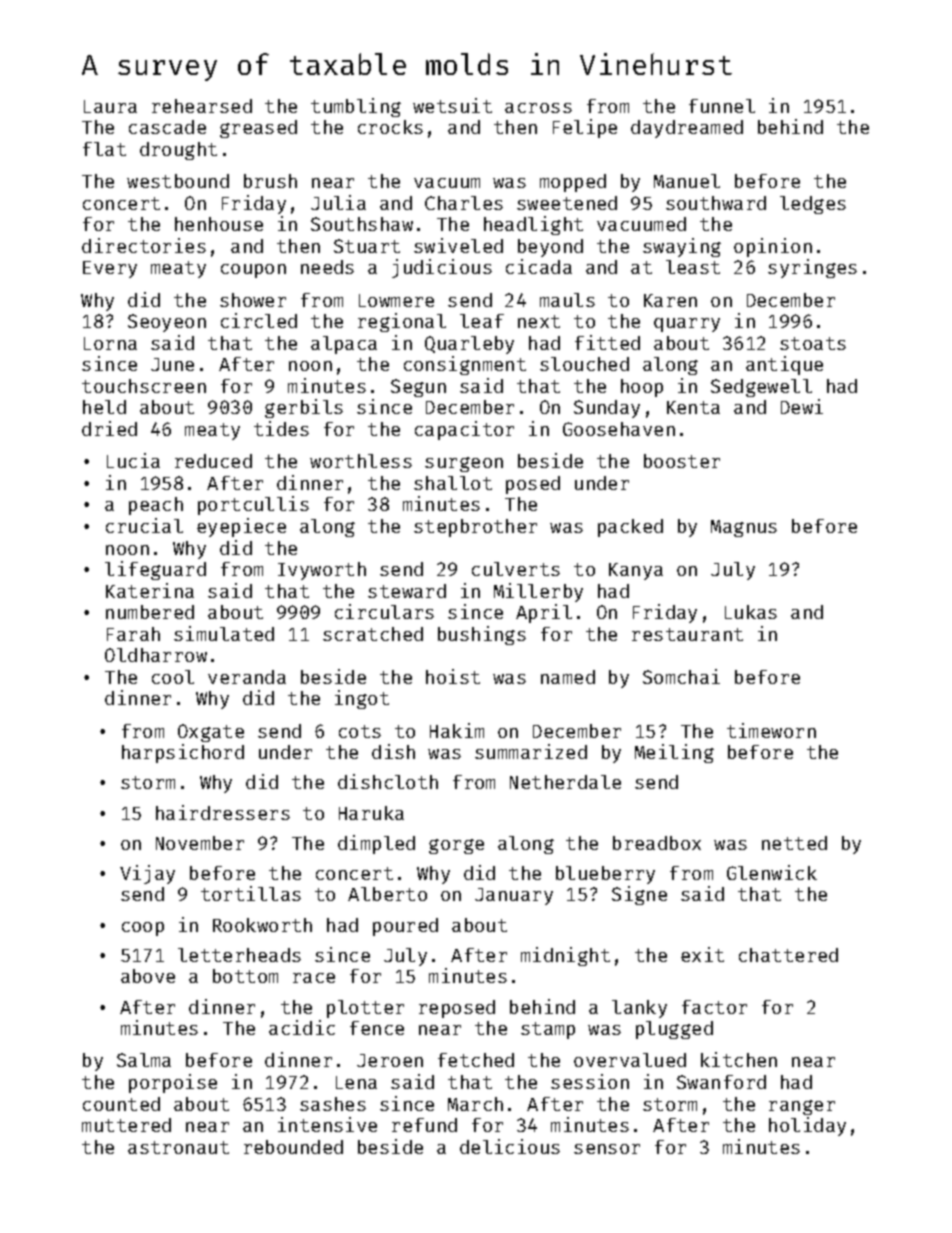 This page has height=1233, width=952. What do you see at coordinates (104, 149) in the page?
I see `flat` at bounding box center [104, 149].
